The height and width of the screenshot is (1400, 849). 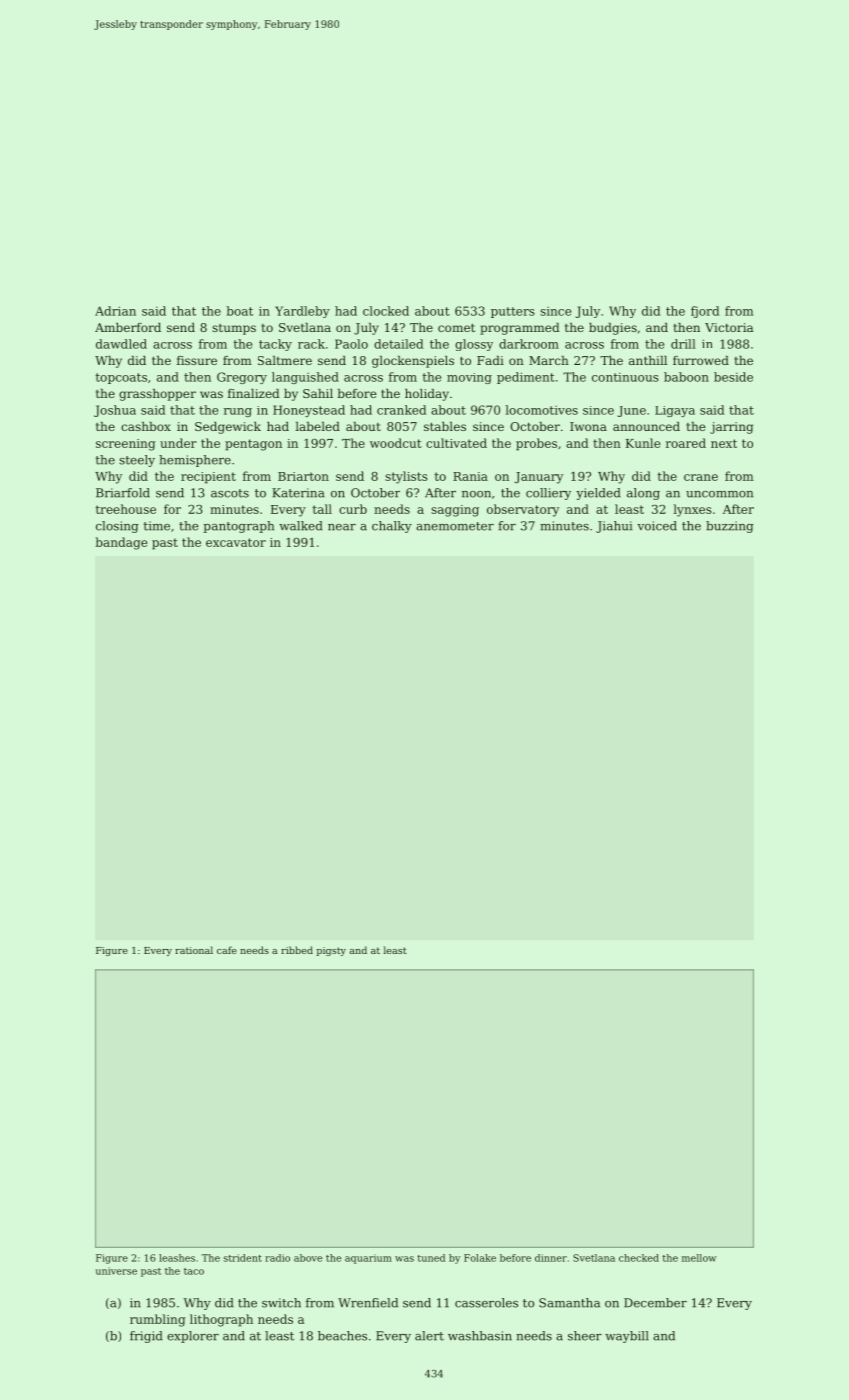 I want to click on fjord, so click(x=705, y=312).
